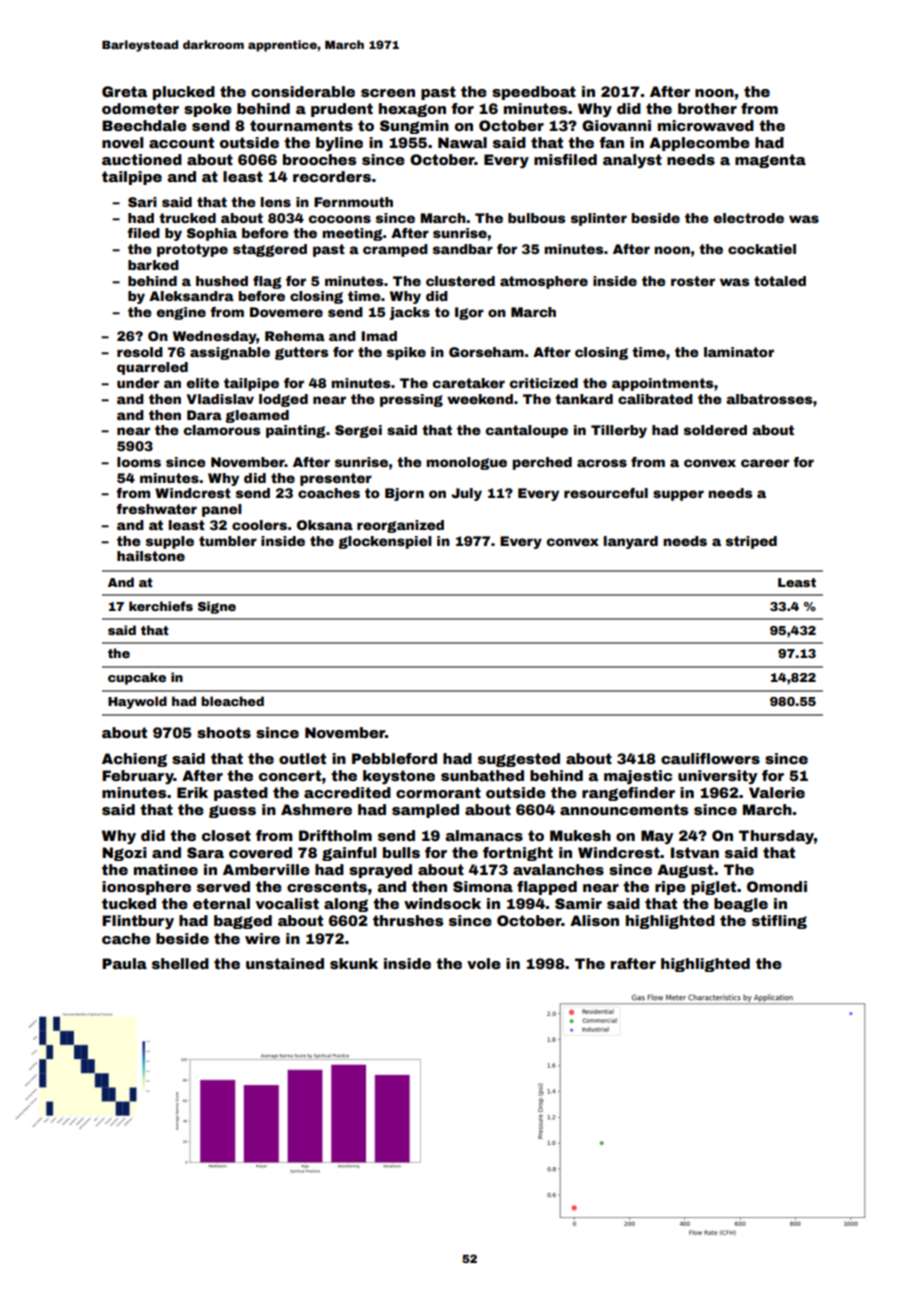  What do you see at coordinates (717, 777) in the document?
I see `university` at bounding box center [717, 777].
